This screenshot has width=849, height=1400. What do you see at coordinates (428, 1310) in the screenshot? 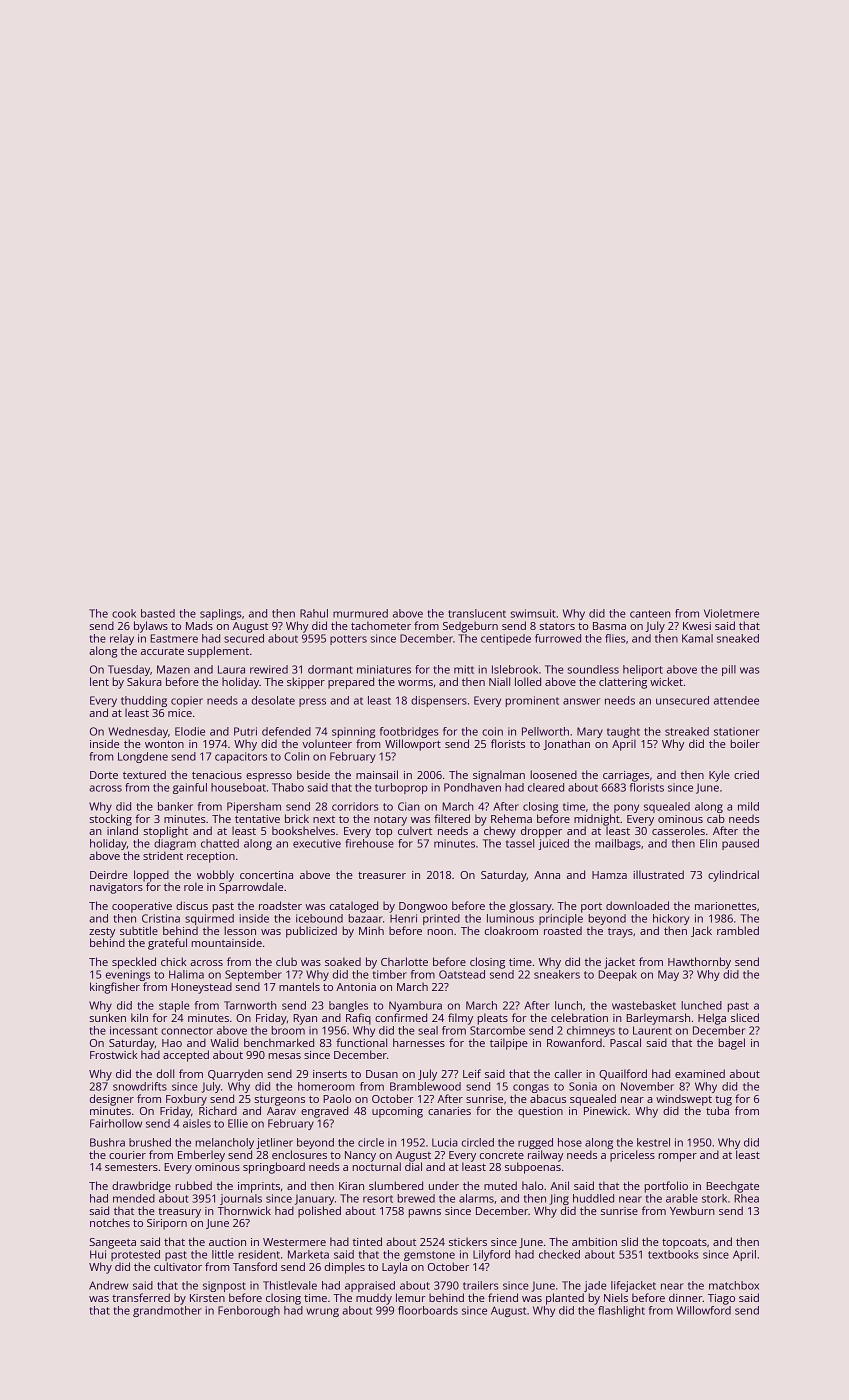
I see `floorboards` at bounding box center [428, 1310].
